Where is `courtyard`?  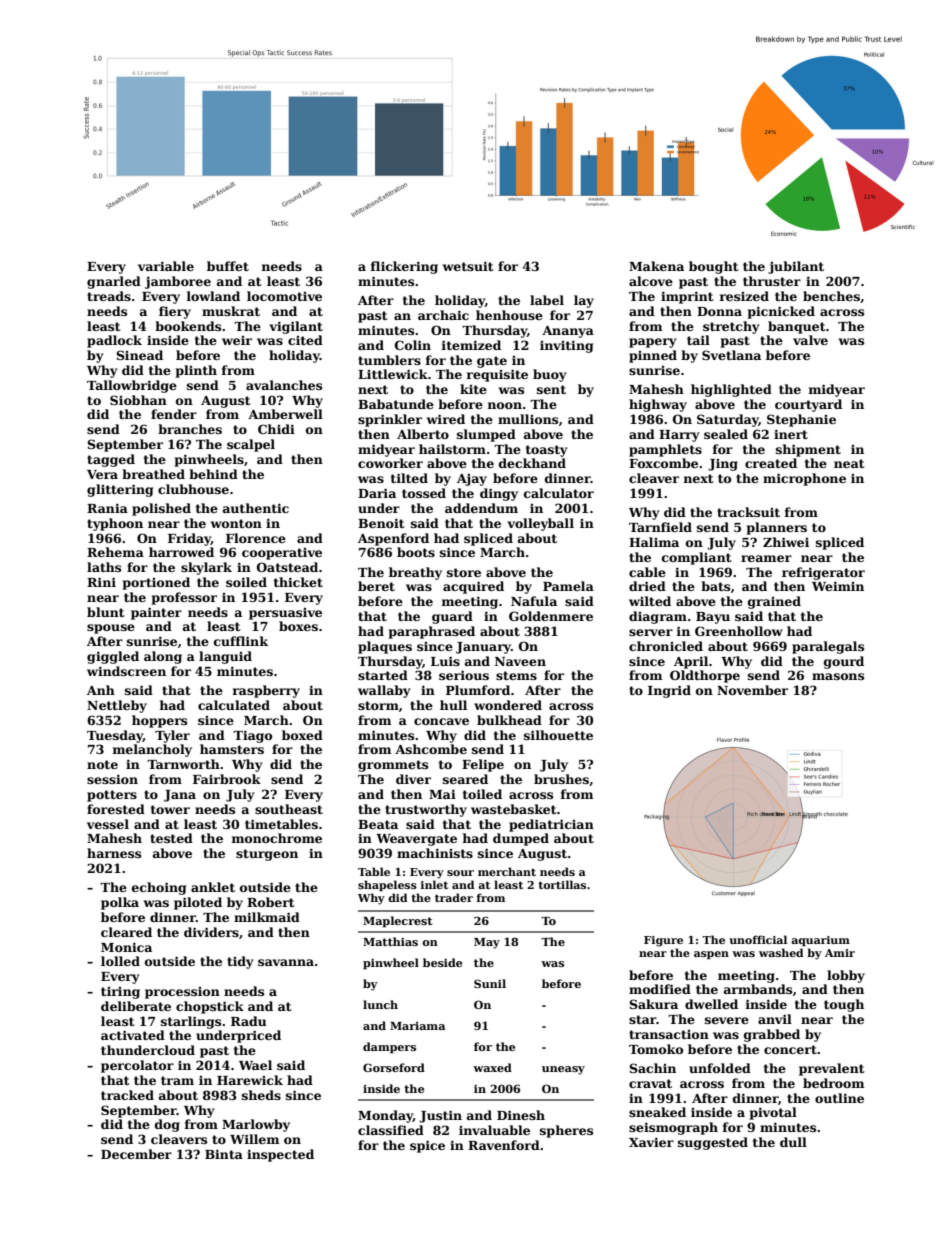 courtyard is located at coordinates (808, 405).
